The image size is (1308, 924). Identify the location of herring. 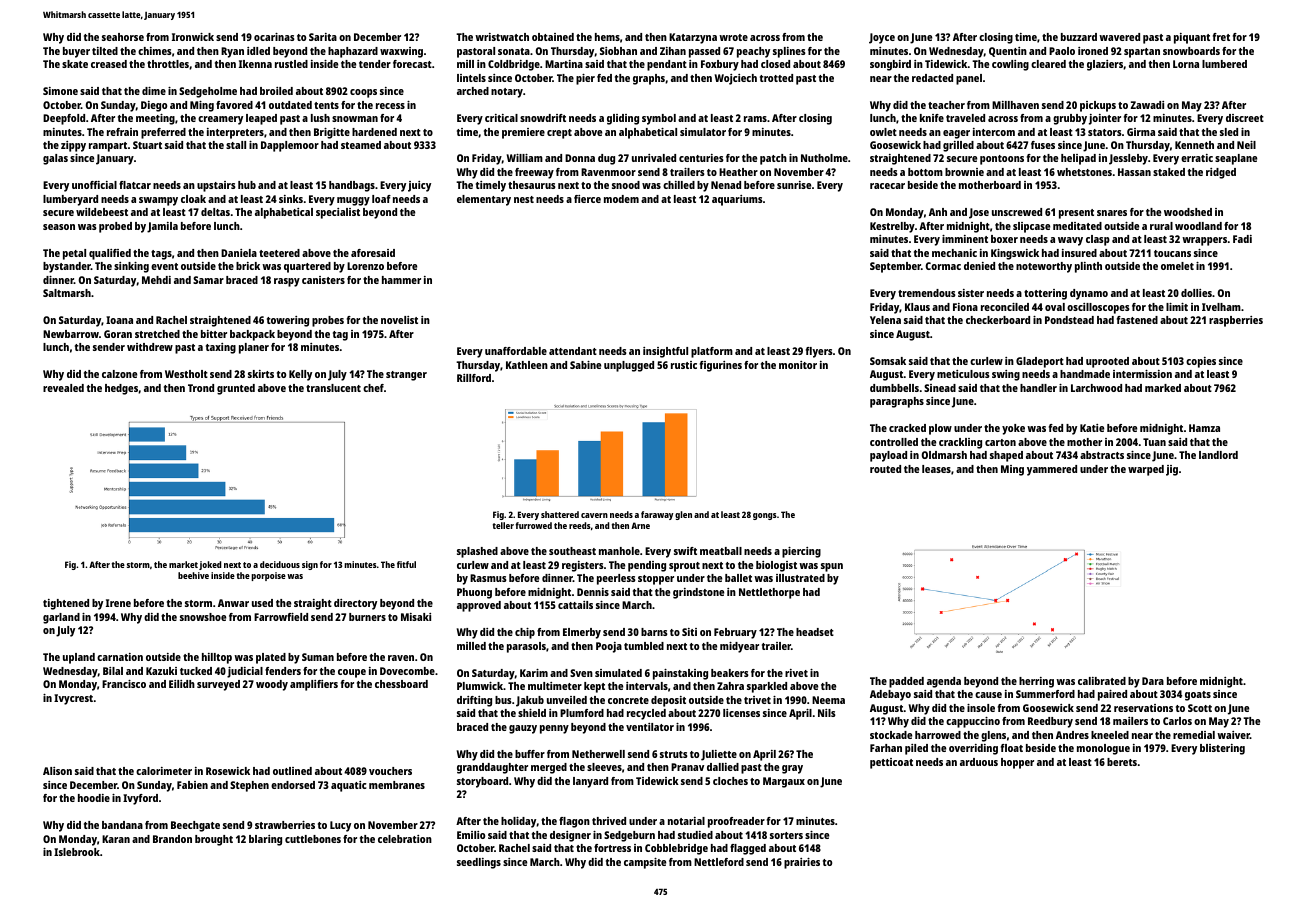
(1036, 682).
